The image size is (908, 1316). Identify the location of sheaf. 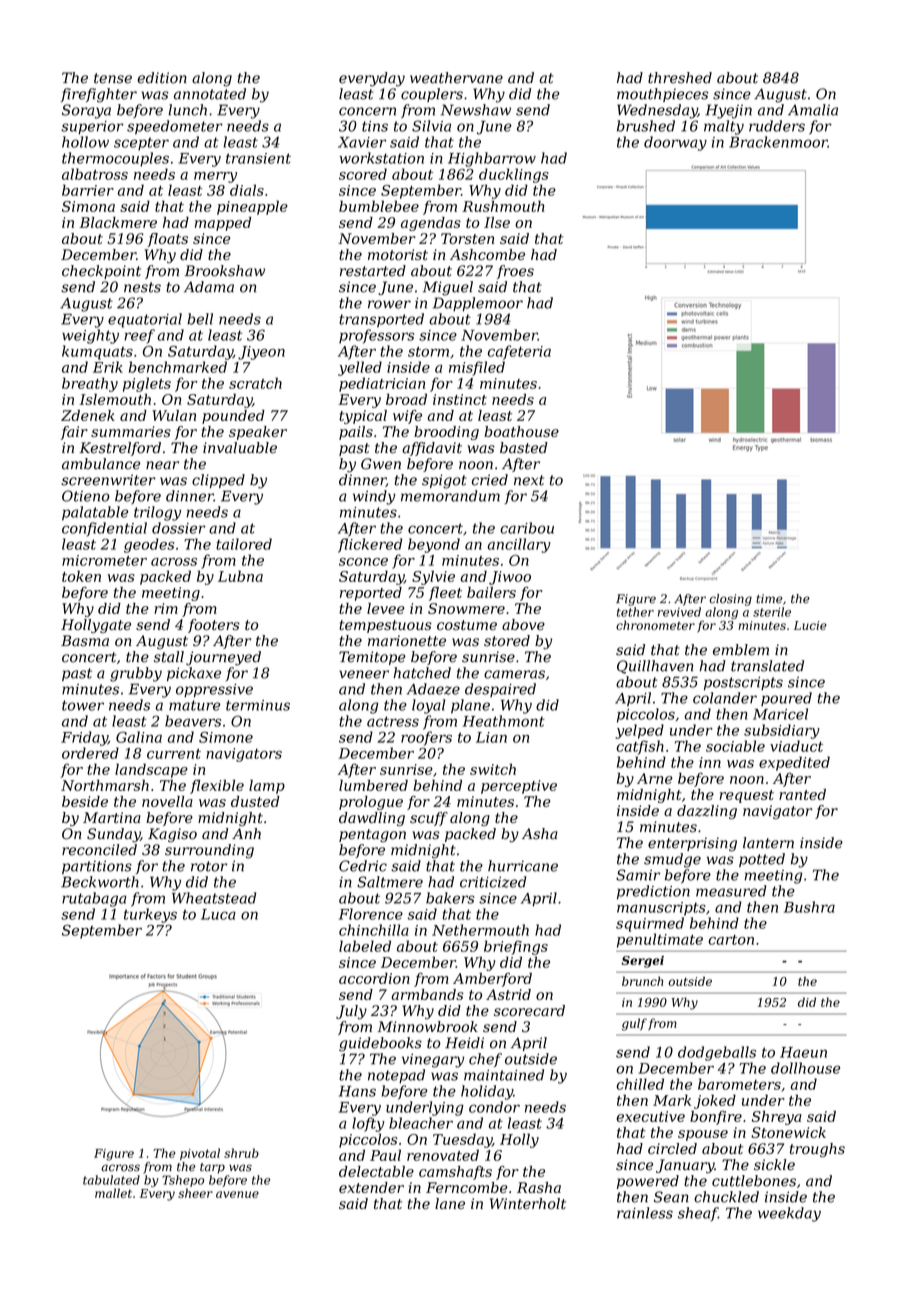
(698, 1214).
